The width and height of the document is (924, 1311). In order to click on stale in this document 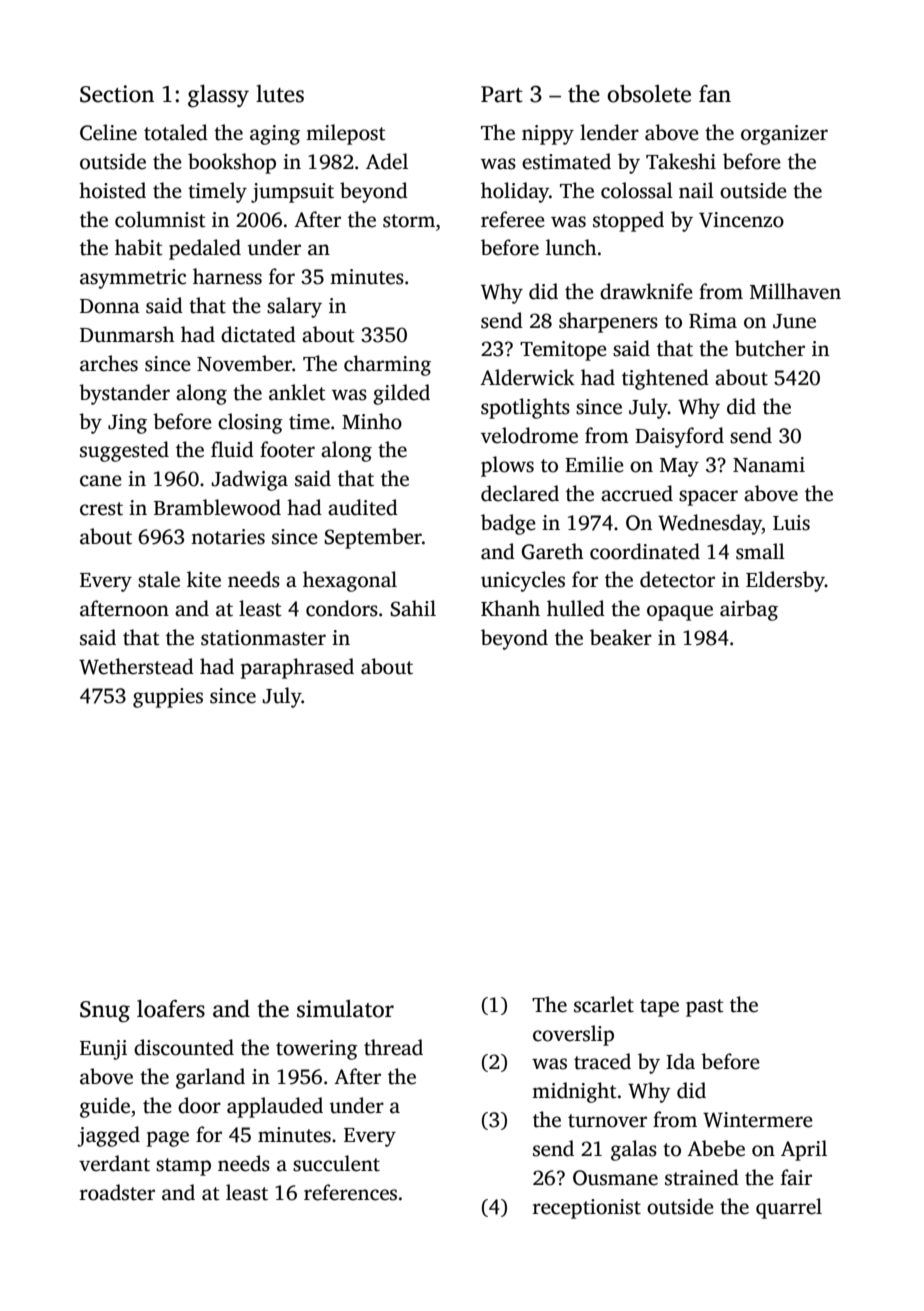, I will do `click(159, 579)`.
